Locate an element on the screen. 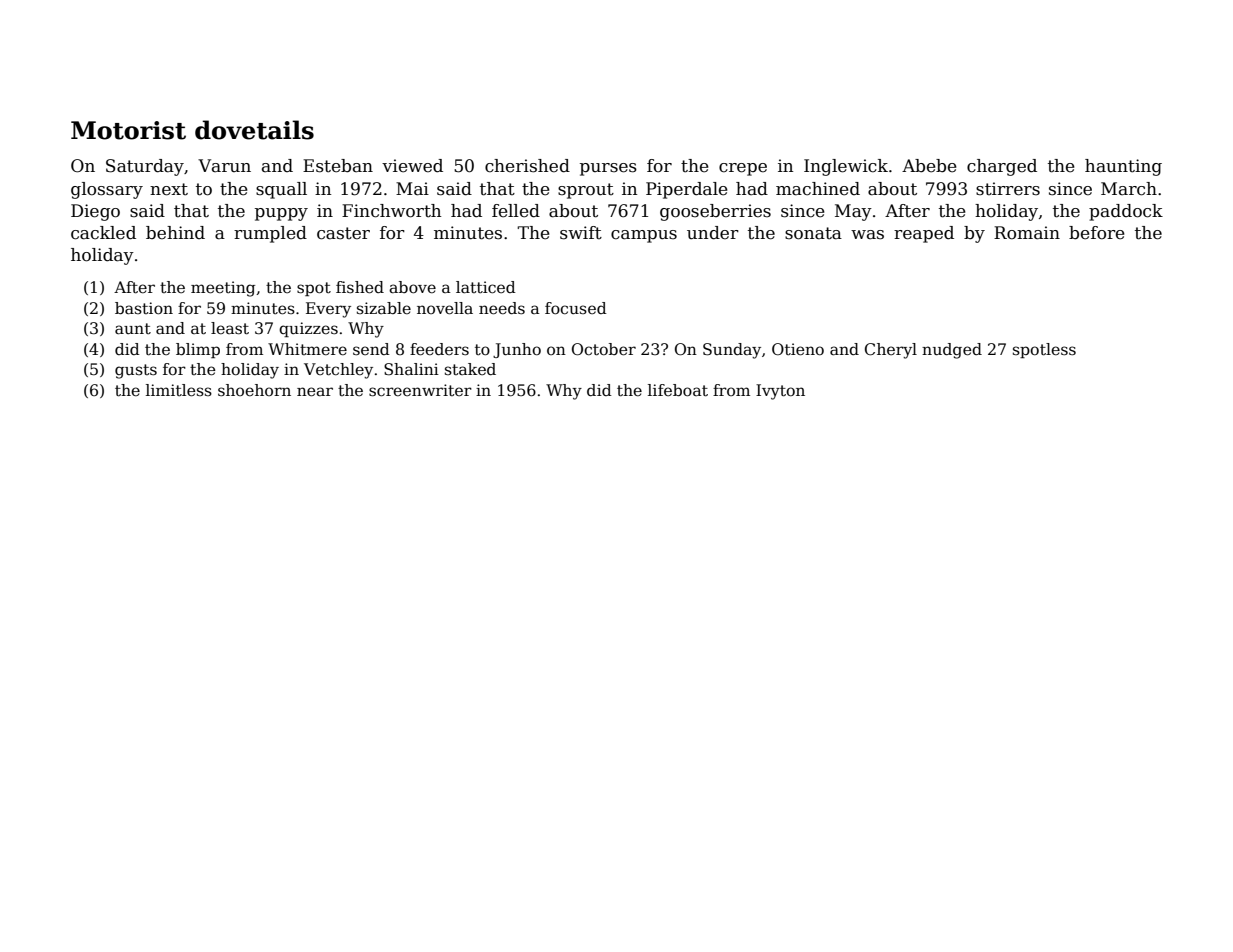 This screenshot has width=1233, height=952. meeting is located at coordinates (223, 289).
